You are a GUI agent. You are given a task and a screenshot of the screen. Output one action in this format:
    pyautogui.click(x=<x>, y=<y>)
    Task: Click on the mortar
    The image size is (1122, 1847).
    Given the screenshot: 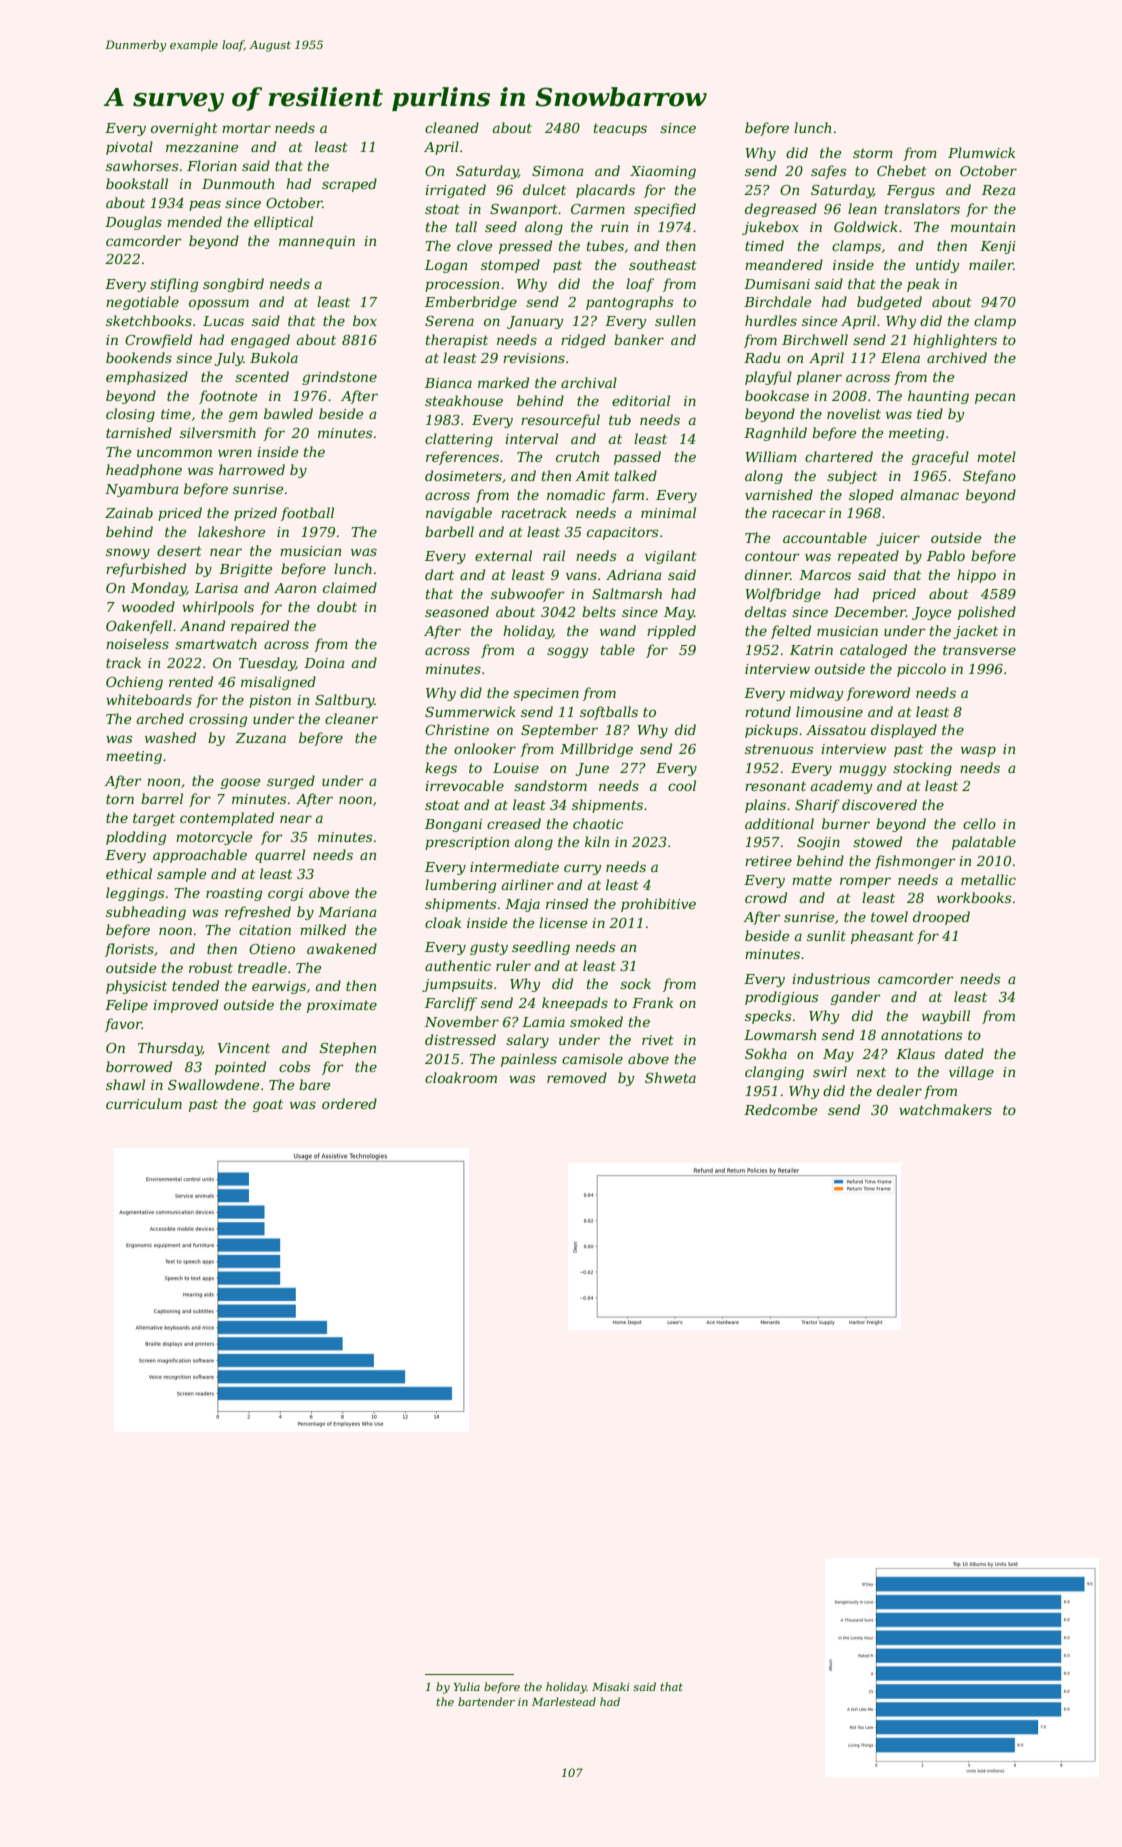 What is the action you would take?
    pyautogui.click(x=246, y=128)
